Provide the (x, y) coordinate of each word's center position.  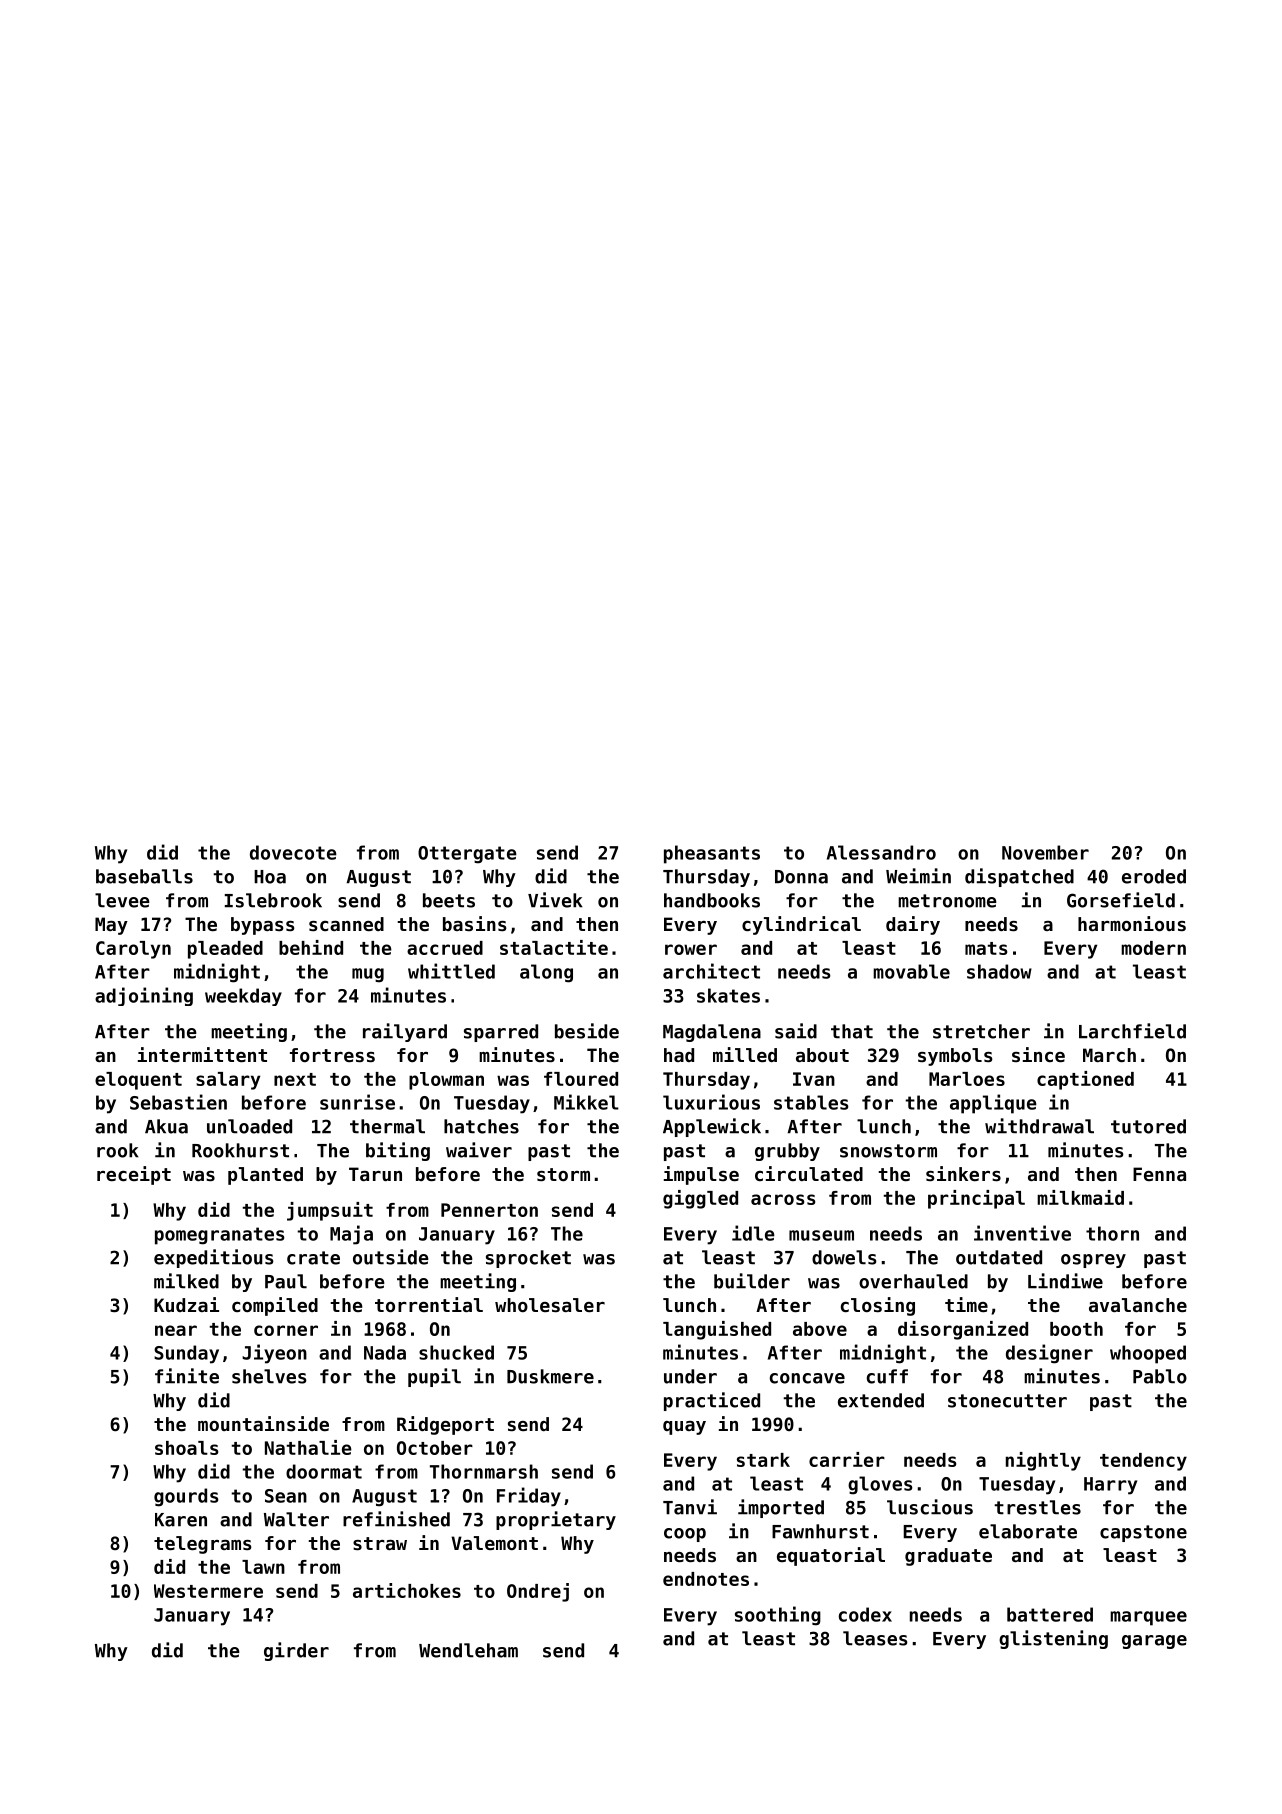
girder (296, 1651)
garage (1154, 1642)
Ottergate (467, 855)
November (1045, 852)
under (690, 1376)
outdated (999, 1257)
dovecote (293, 852)
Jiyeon (274, 1354)
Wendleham (468, 1650)
